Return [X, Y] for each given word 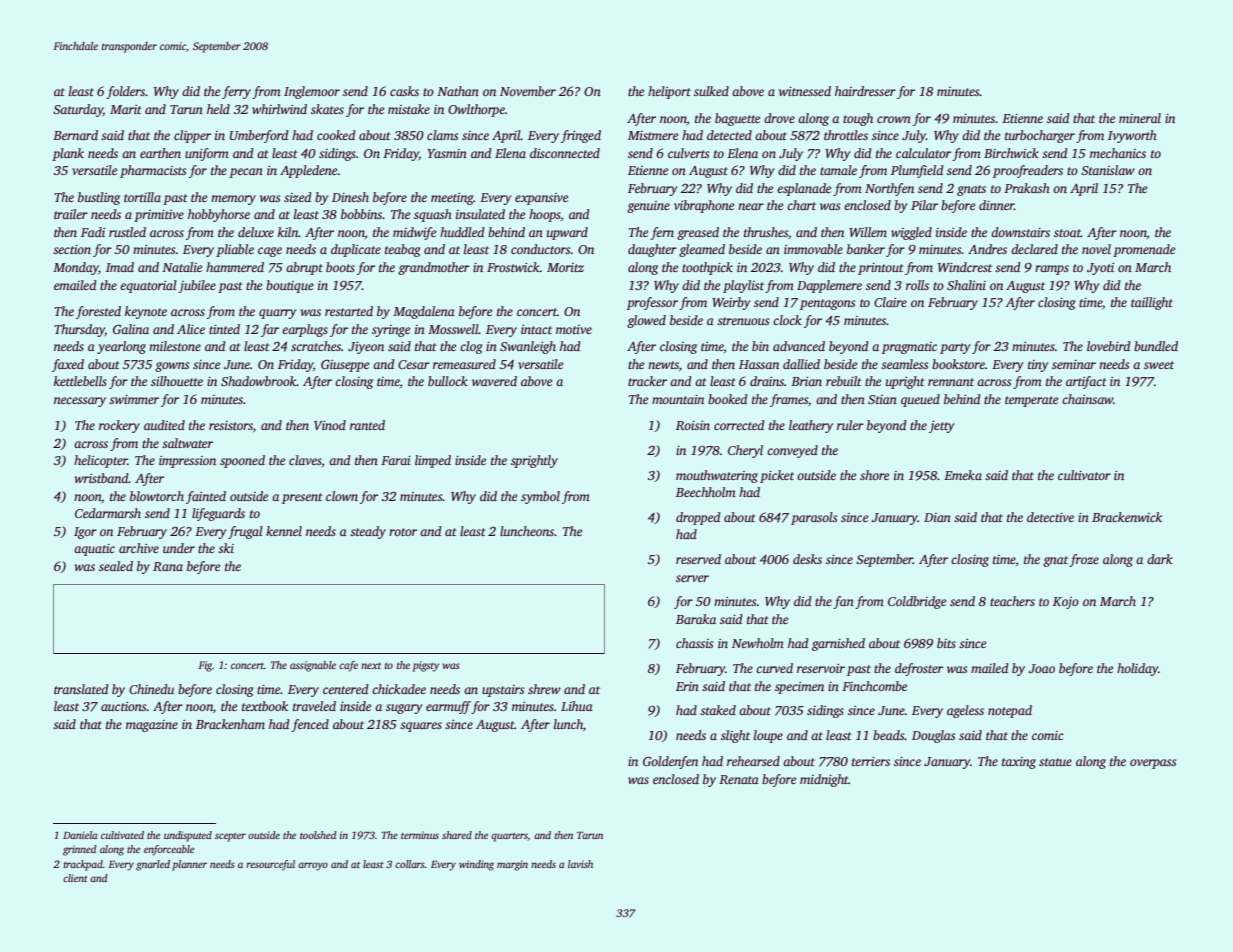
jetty [941, 427]
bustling [99, 198]
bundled [1156, 346]
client [75, 878]
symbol [540, 497]
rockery [119, 426]
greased [698, 233]
